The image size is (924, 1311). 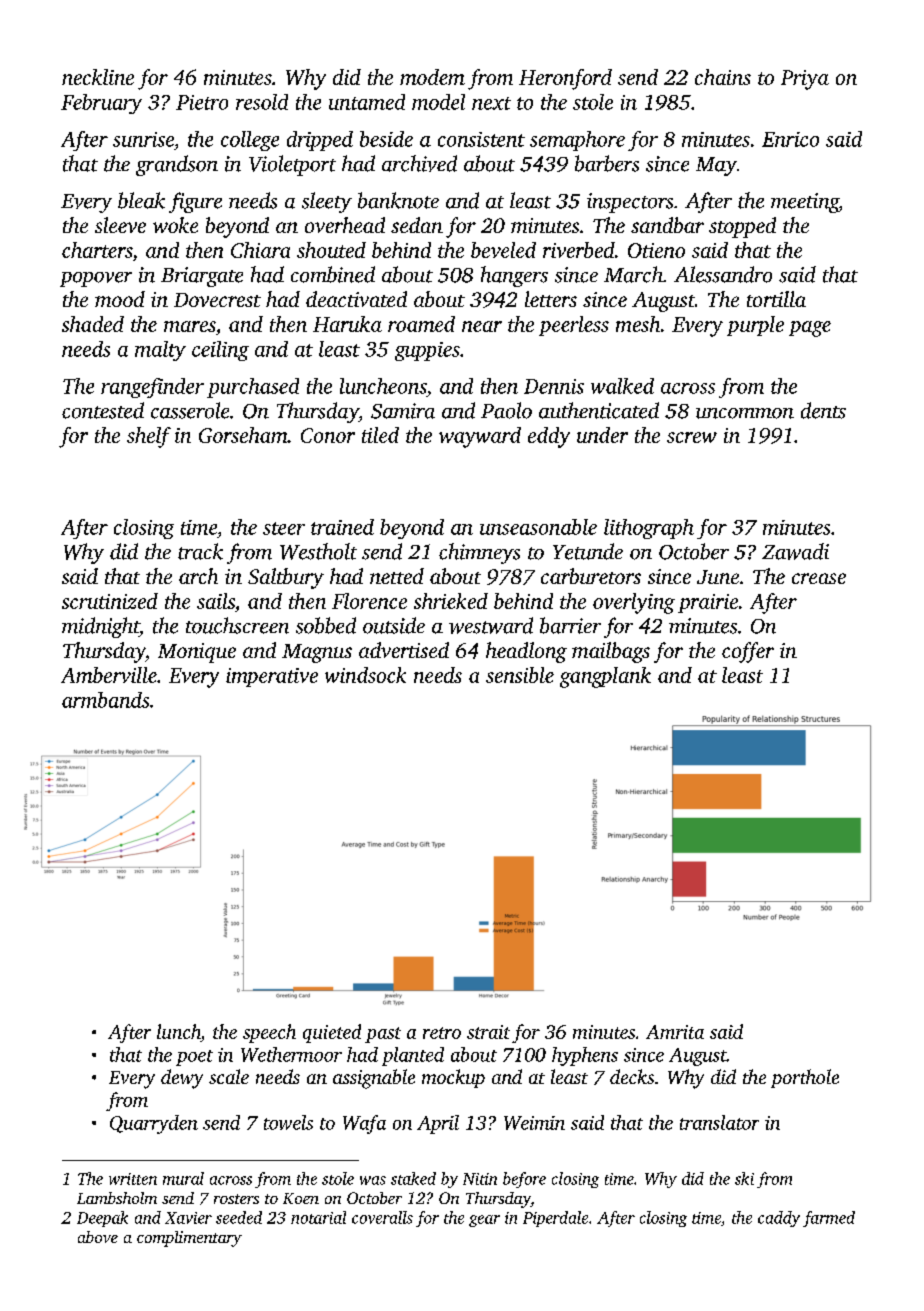 What do you see at coordinates (520, 675) in the document?
I see `sensible` at bounding box center [520, 675].
